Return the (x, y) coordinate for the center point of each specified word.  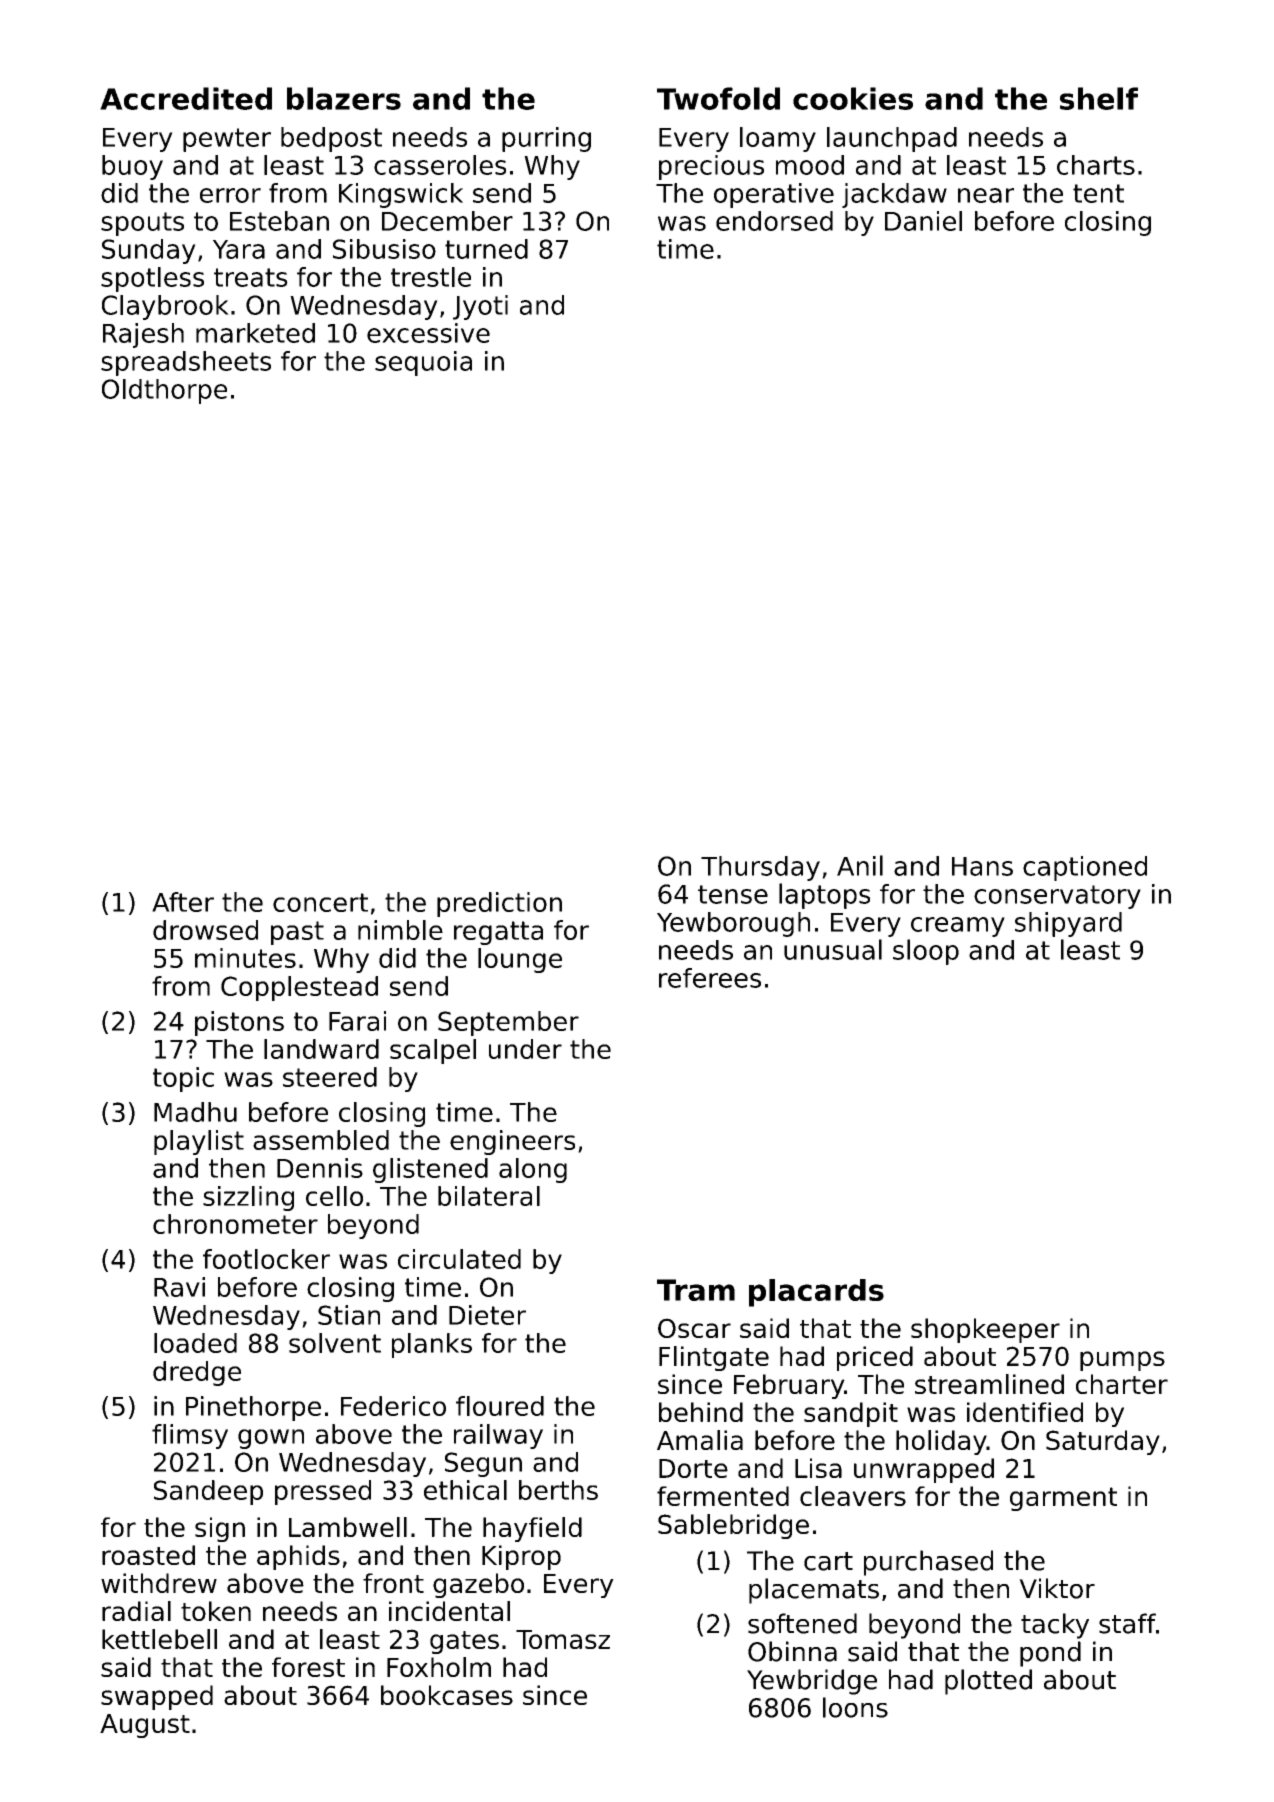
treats (251, 277)
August (145, 1726)
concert (320, 902)
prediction (499, 904)
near (986, 195)
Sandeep (208, 1492)
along (533, 1170)
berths (558, 1490)
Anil (860, 865)
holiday (941, 1442)
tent (1098, 193)
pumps (1122, 1361)
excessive (428, 333)
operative (774, 195)
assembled (321, 1140)
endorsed (774, 221)
